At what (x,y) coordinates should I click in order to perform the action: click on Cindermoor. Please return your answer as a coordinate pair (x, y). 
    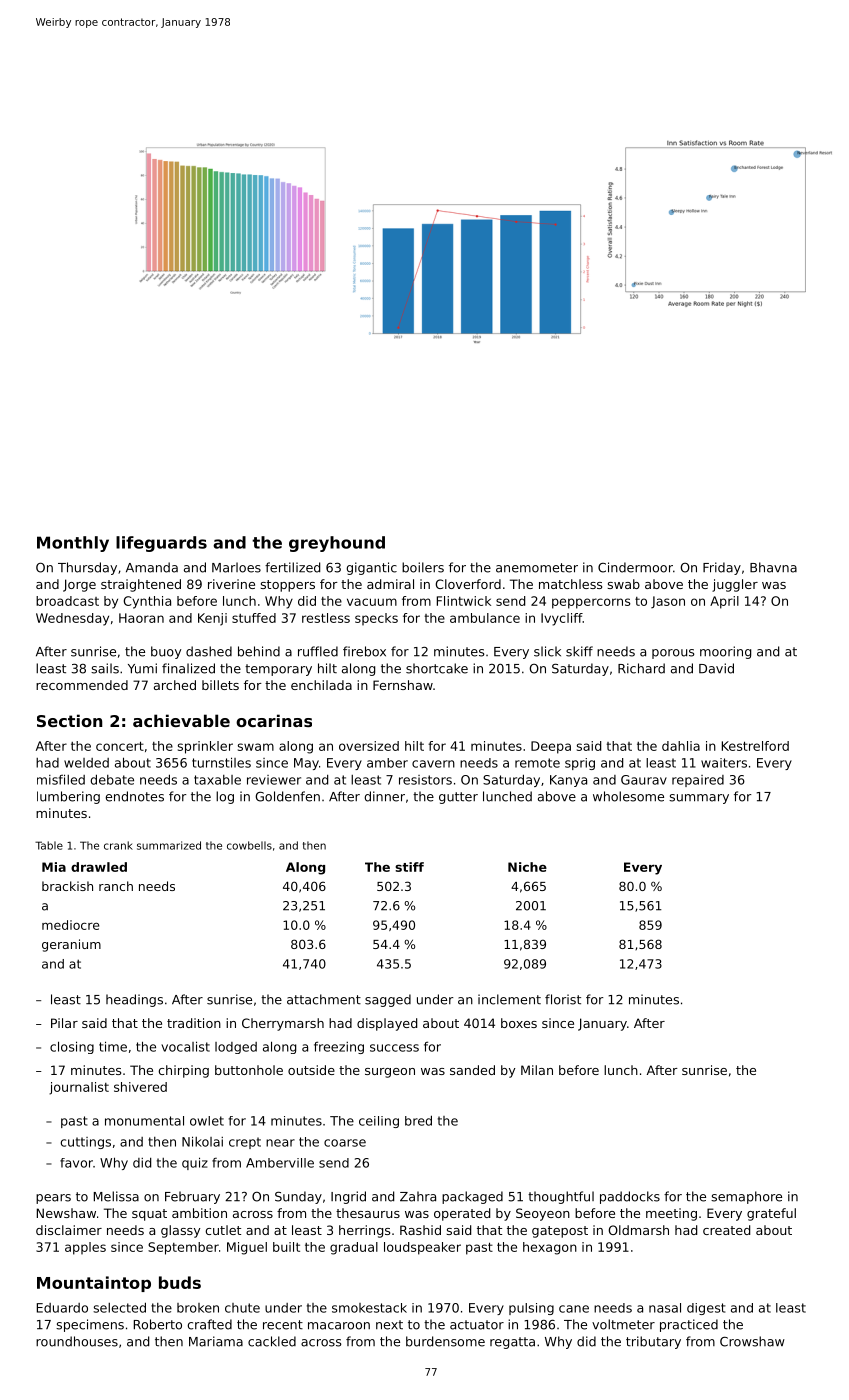
    Looking at the image, I should click on (635, 567).
